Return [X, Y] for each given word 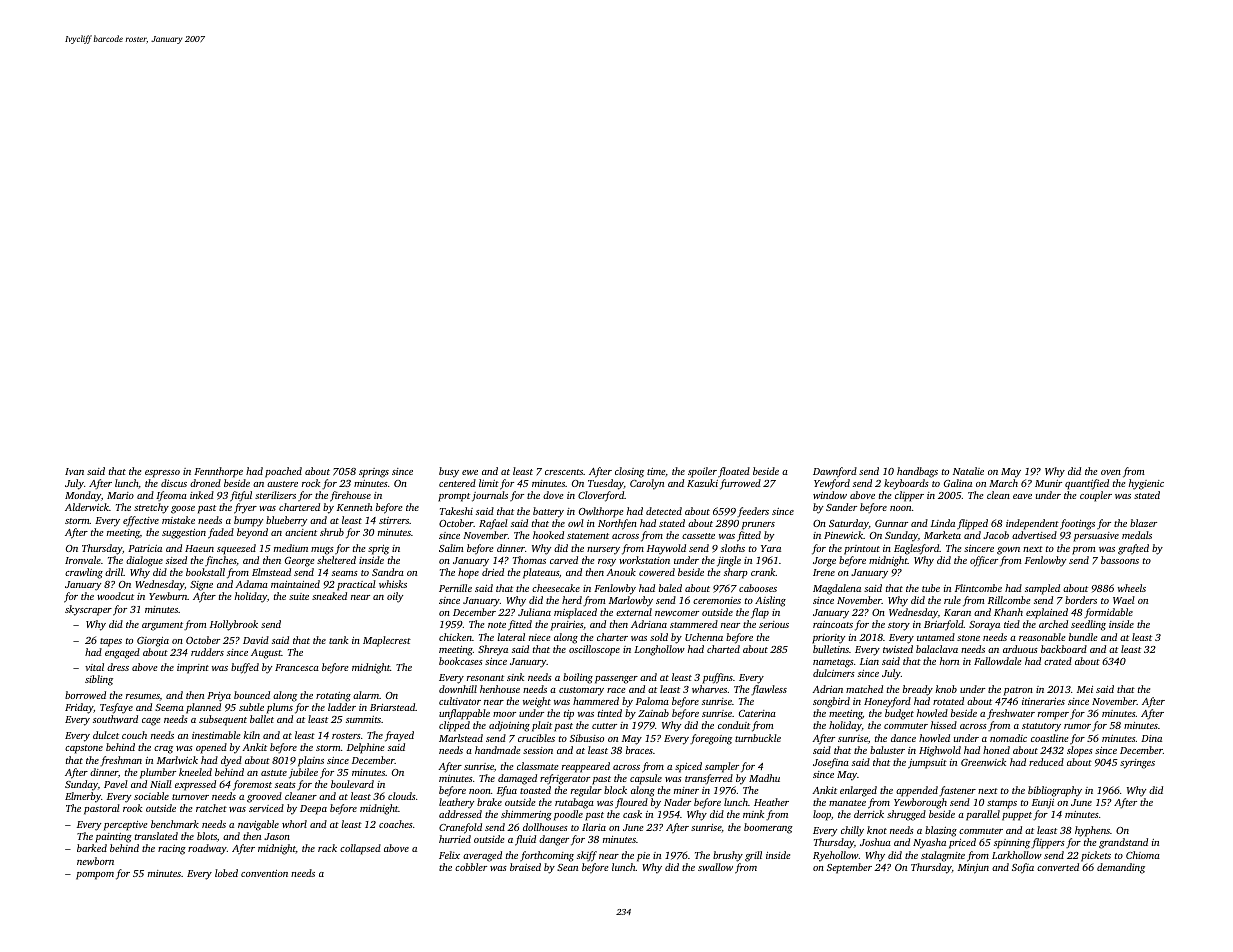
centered [457, 483]
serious [774, 624]
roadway [207, 849]
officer [984, 561]
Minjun [973, 869]
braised [525, 867]
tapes [111, 642]
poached [283, 472]
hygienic [1146, 484]
